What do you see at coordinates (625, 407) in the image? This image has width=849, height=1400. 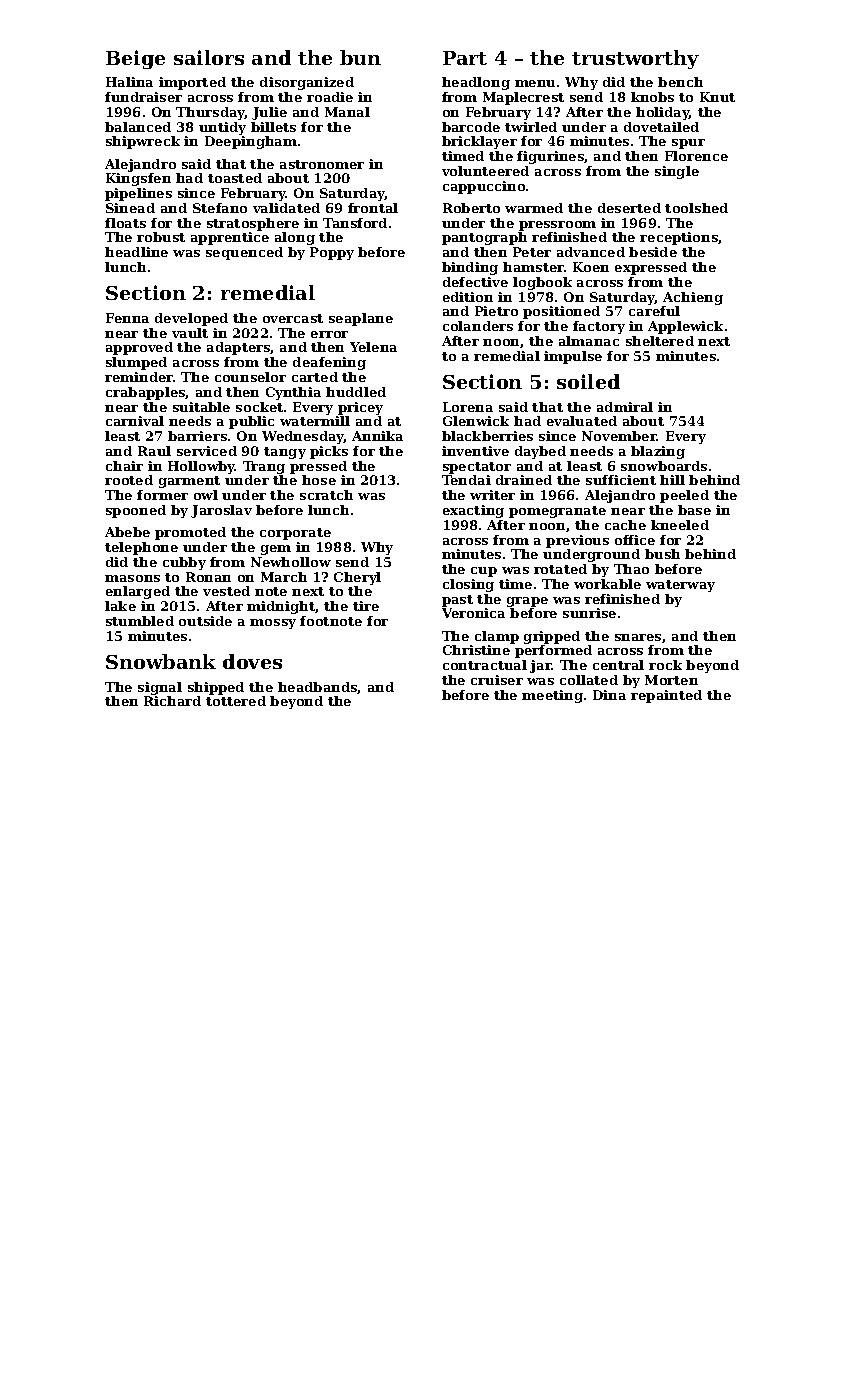 I see `admiral` at bounding box center [625, 407].
